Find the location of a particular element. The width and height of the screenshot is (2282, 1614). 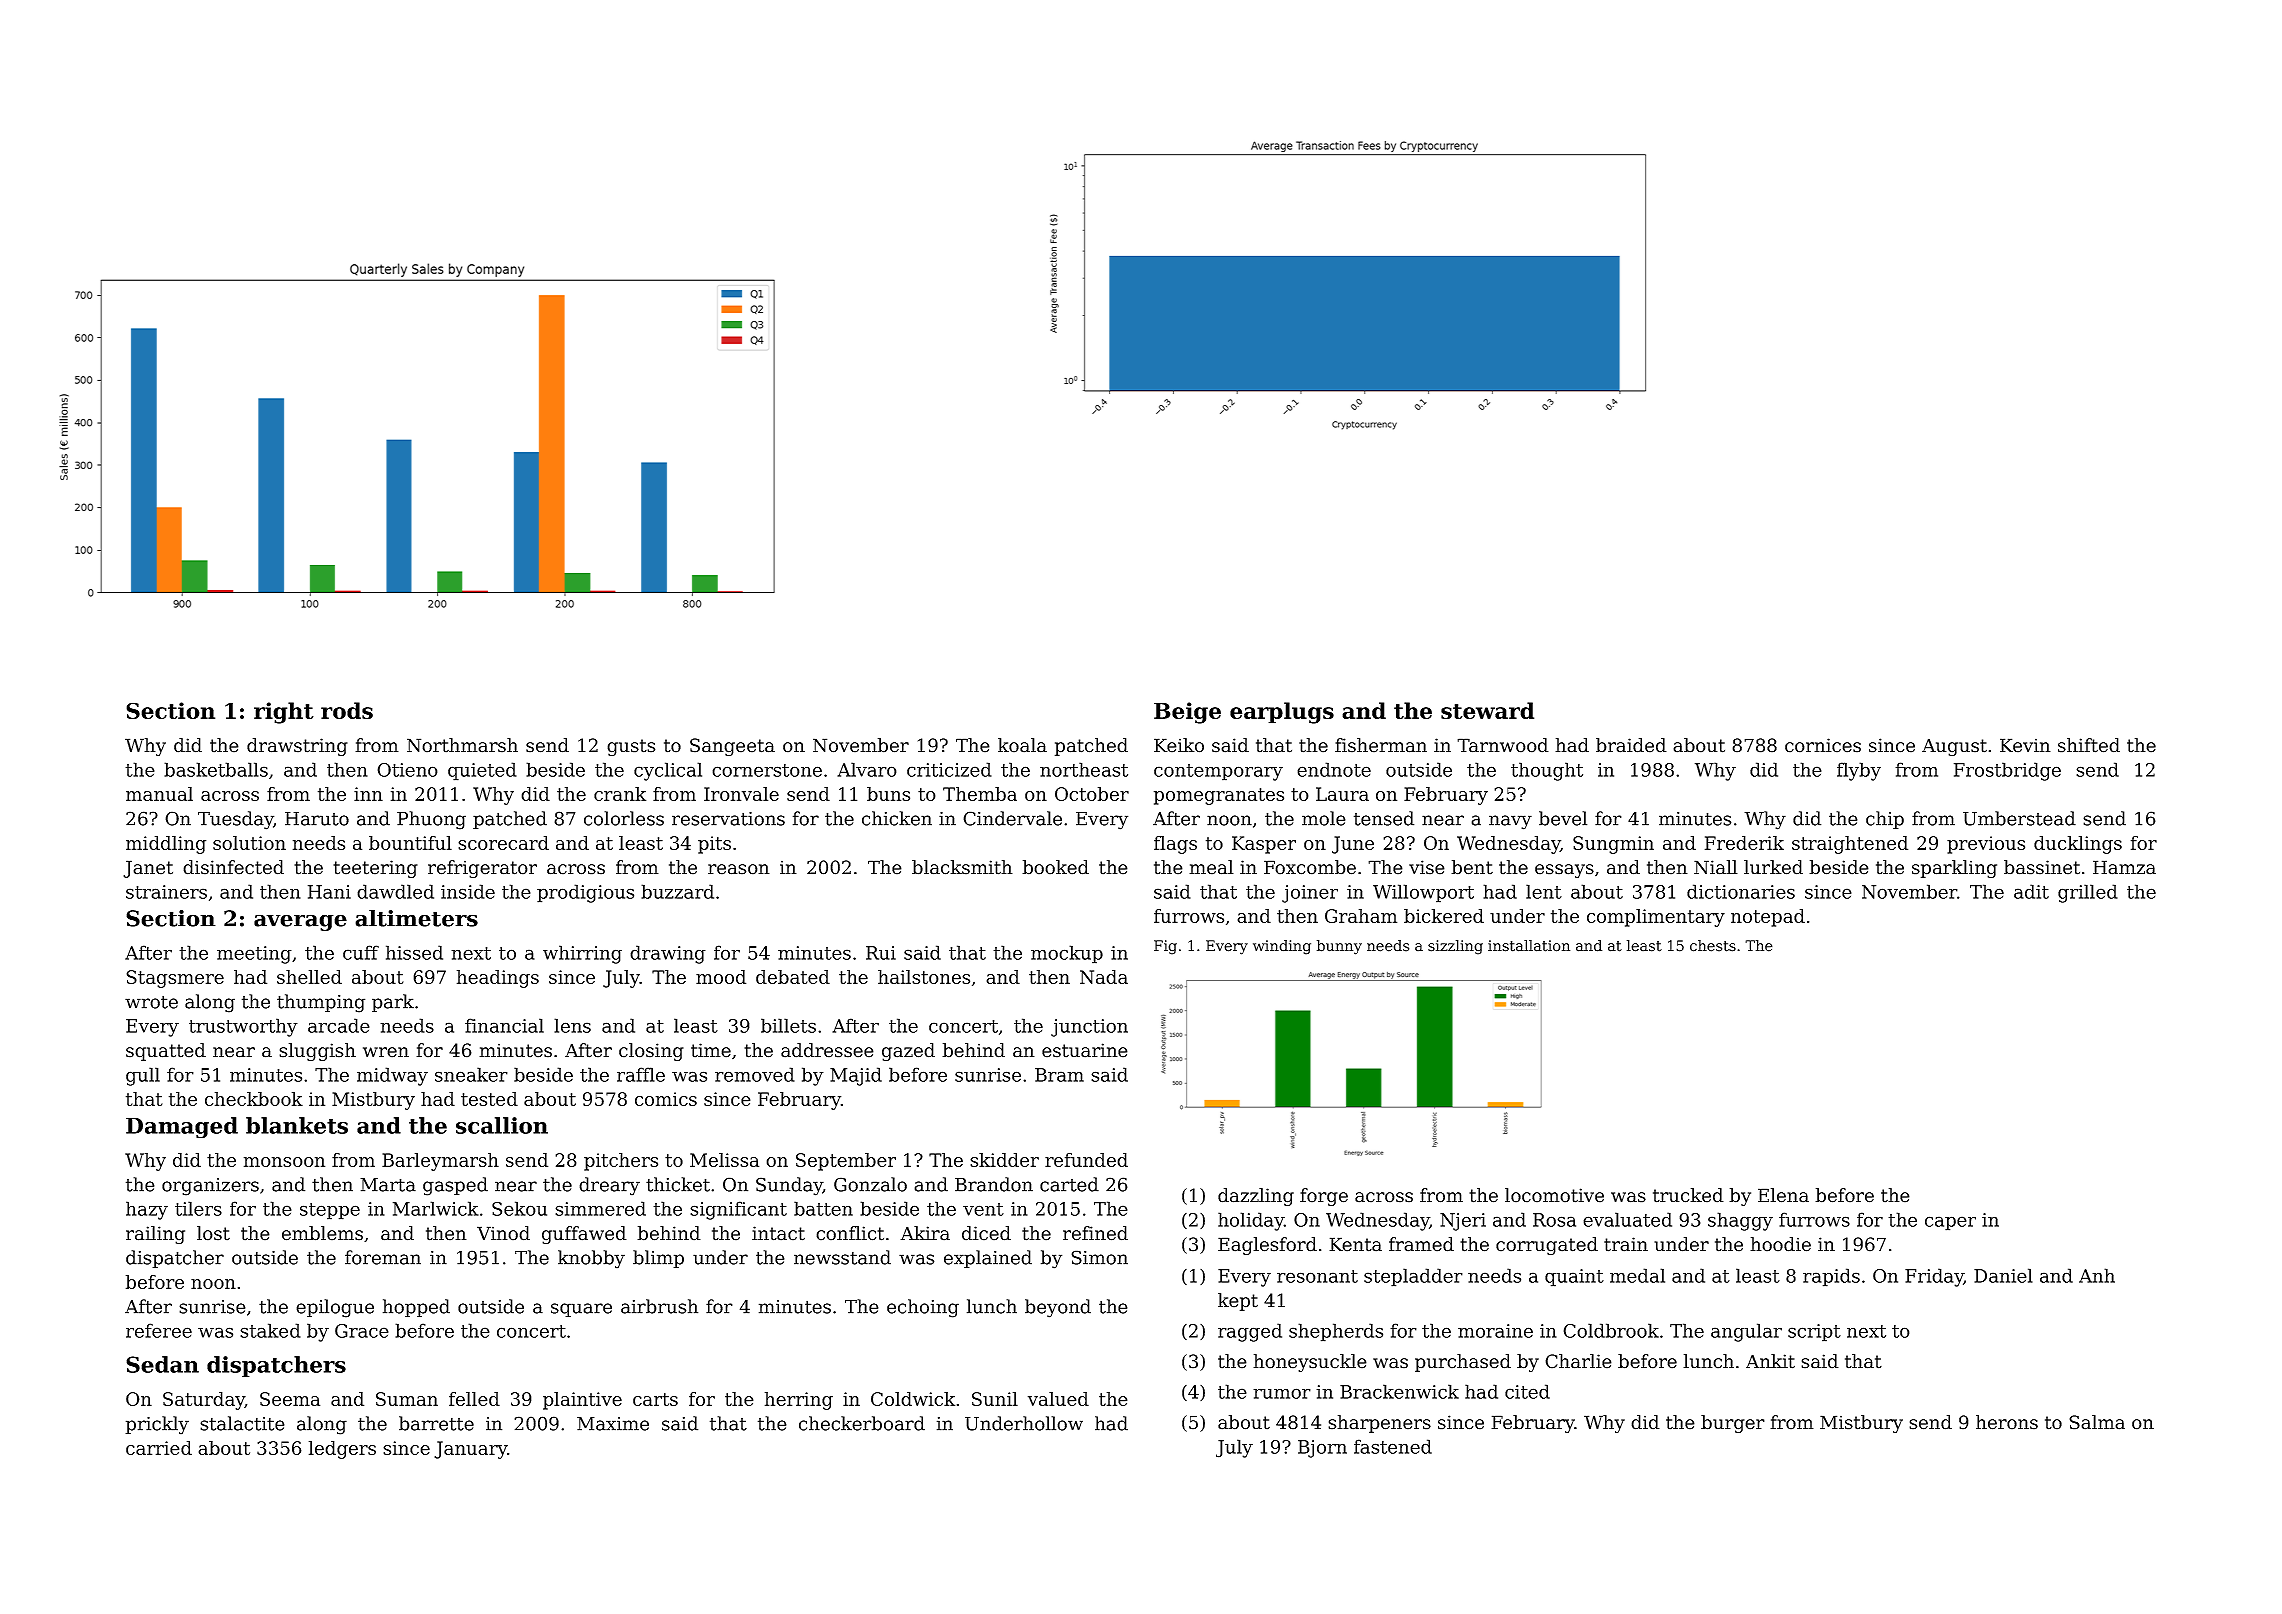

checkbook is located at coordinates (254, 1099).
